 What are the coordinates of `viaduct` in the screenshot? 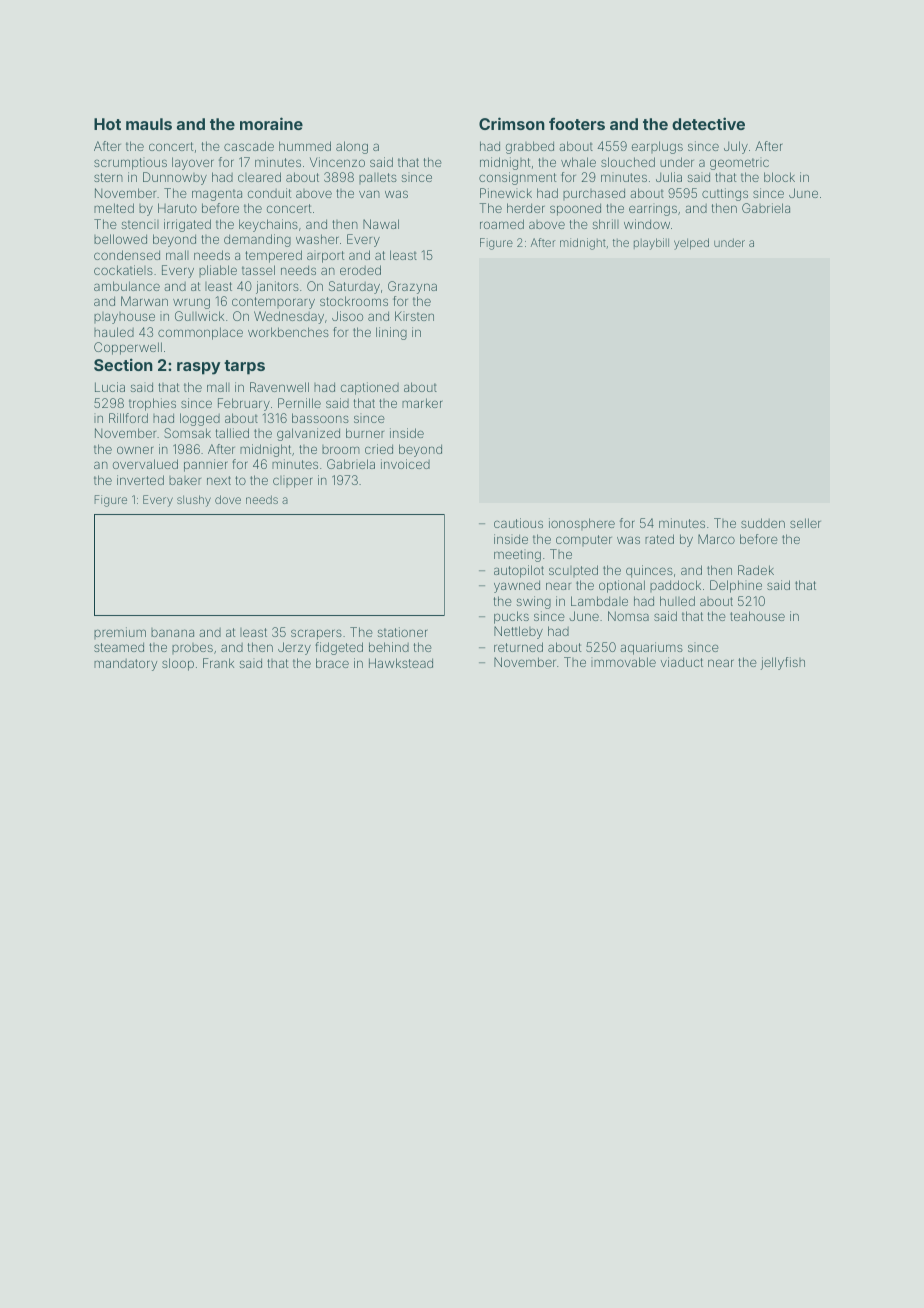 It's located at (682, 662).
